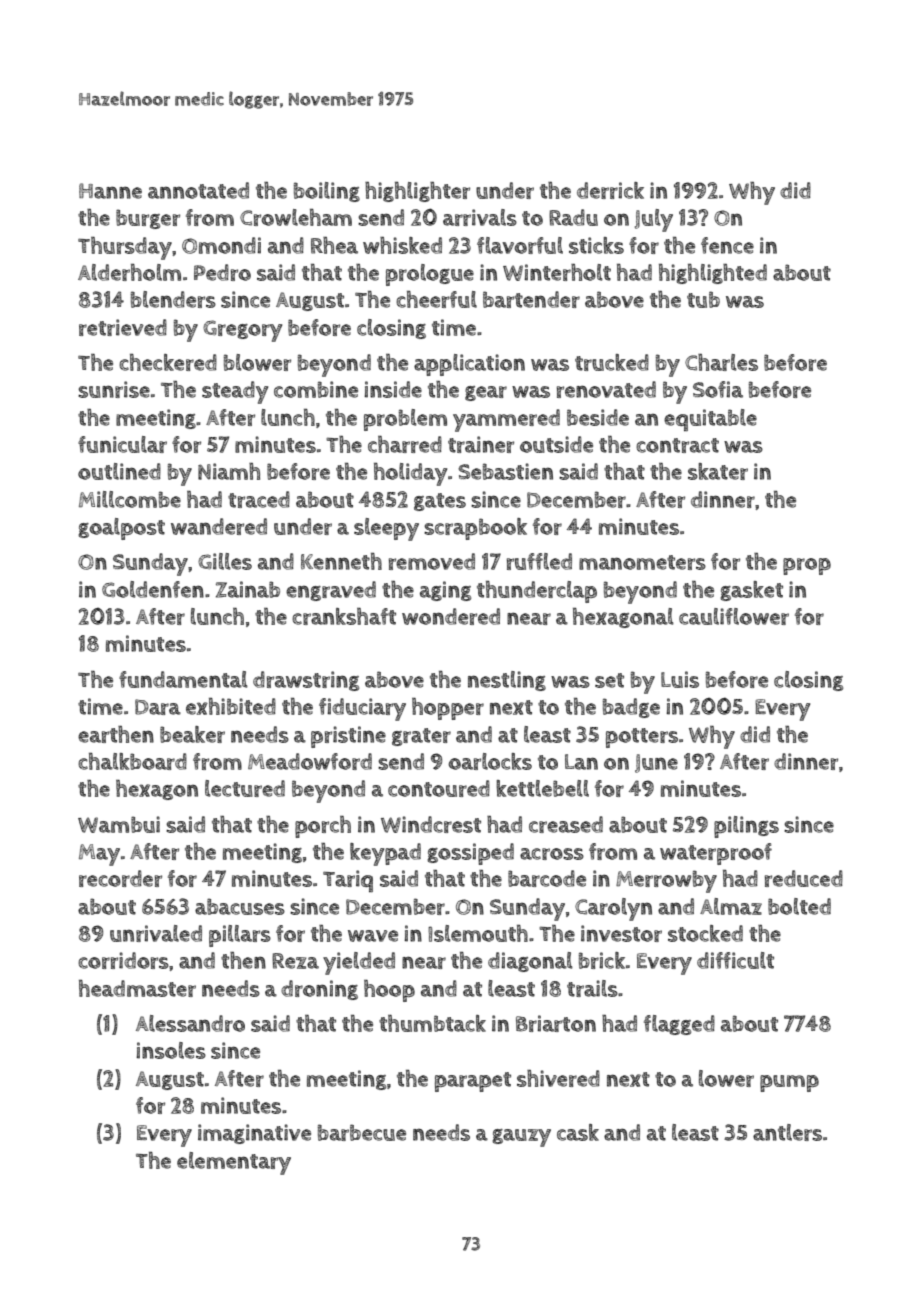 The image size is (924, 1311). I want to click on annotated, so click(198, 190).
